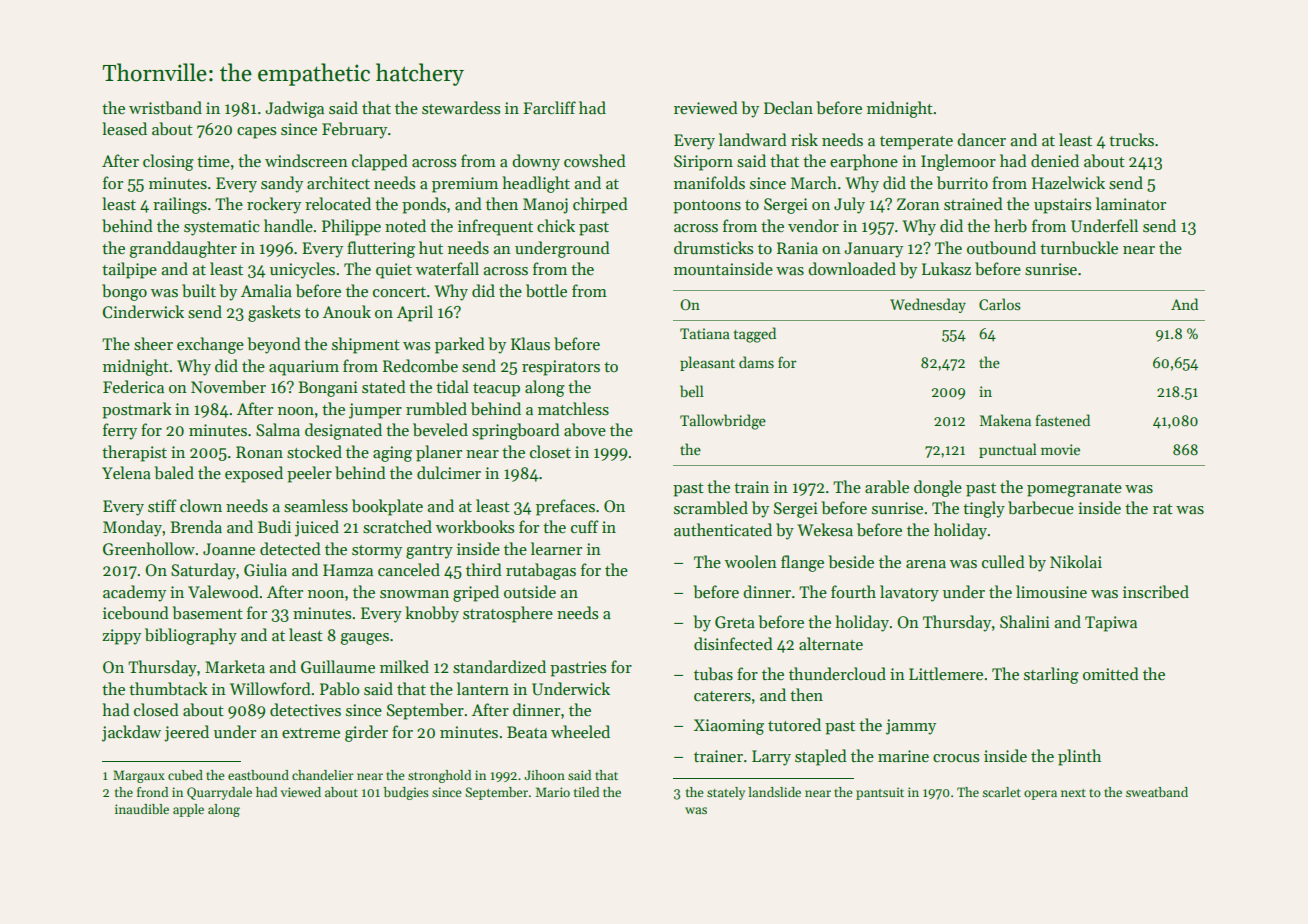 This image has width=1308, height=924. I want to click on wristband, so click(165, 108).
